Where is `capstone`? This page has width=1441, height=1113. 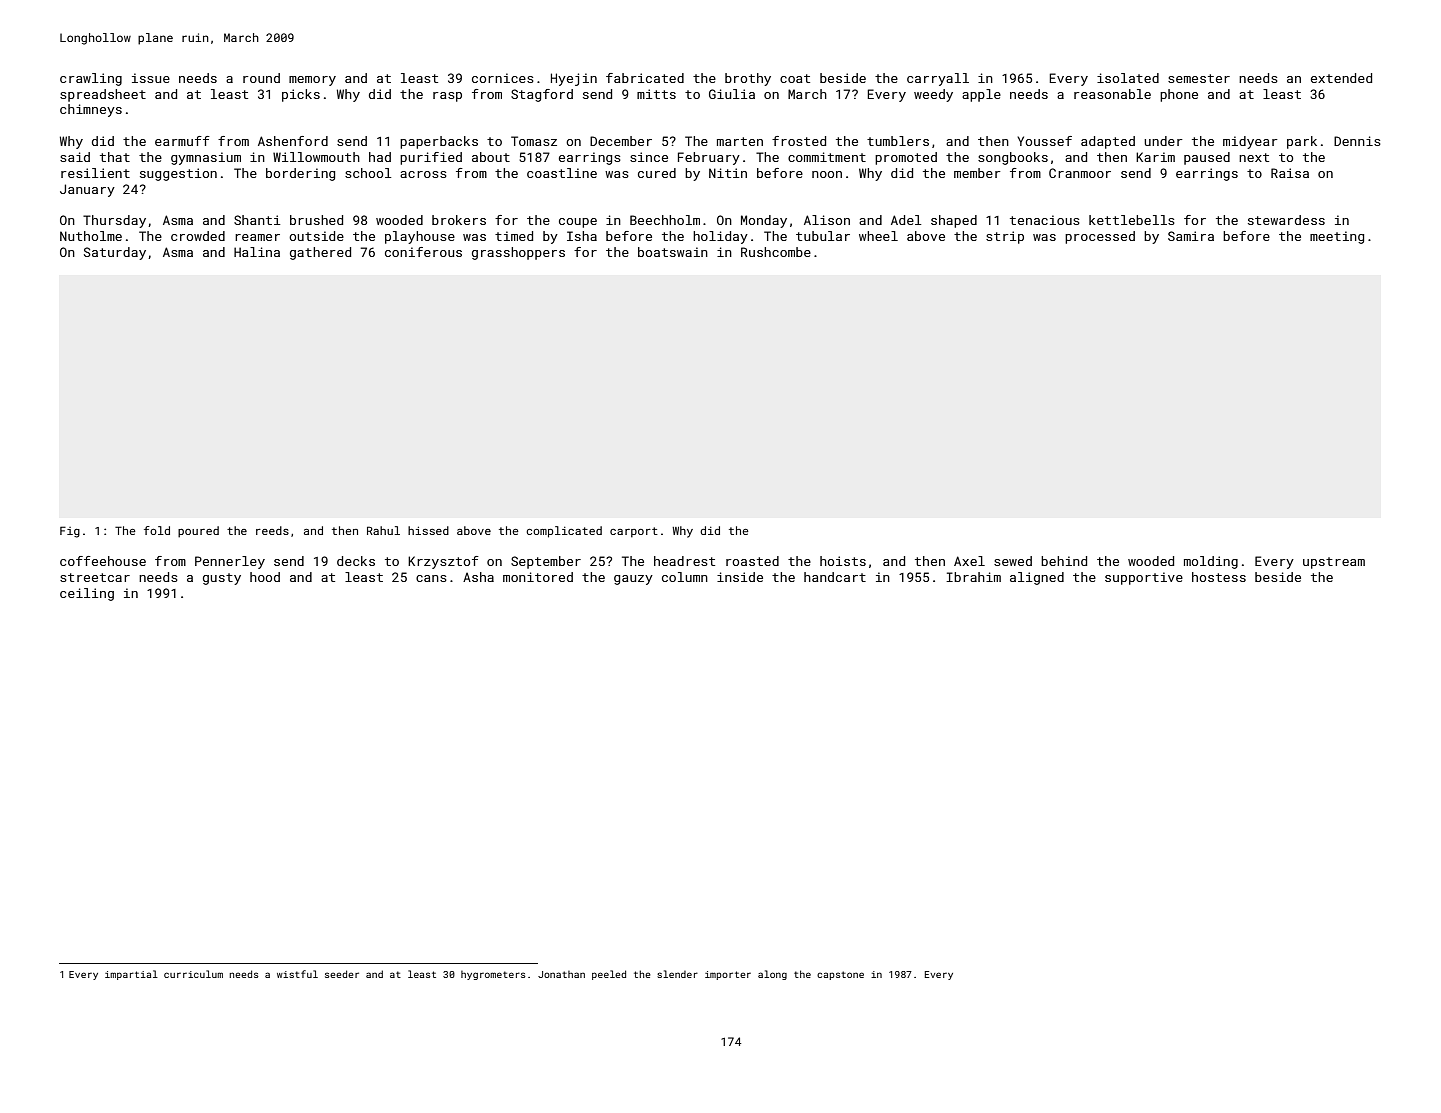
capstone is located at coordinates (840, 975).
